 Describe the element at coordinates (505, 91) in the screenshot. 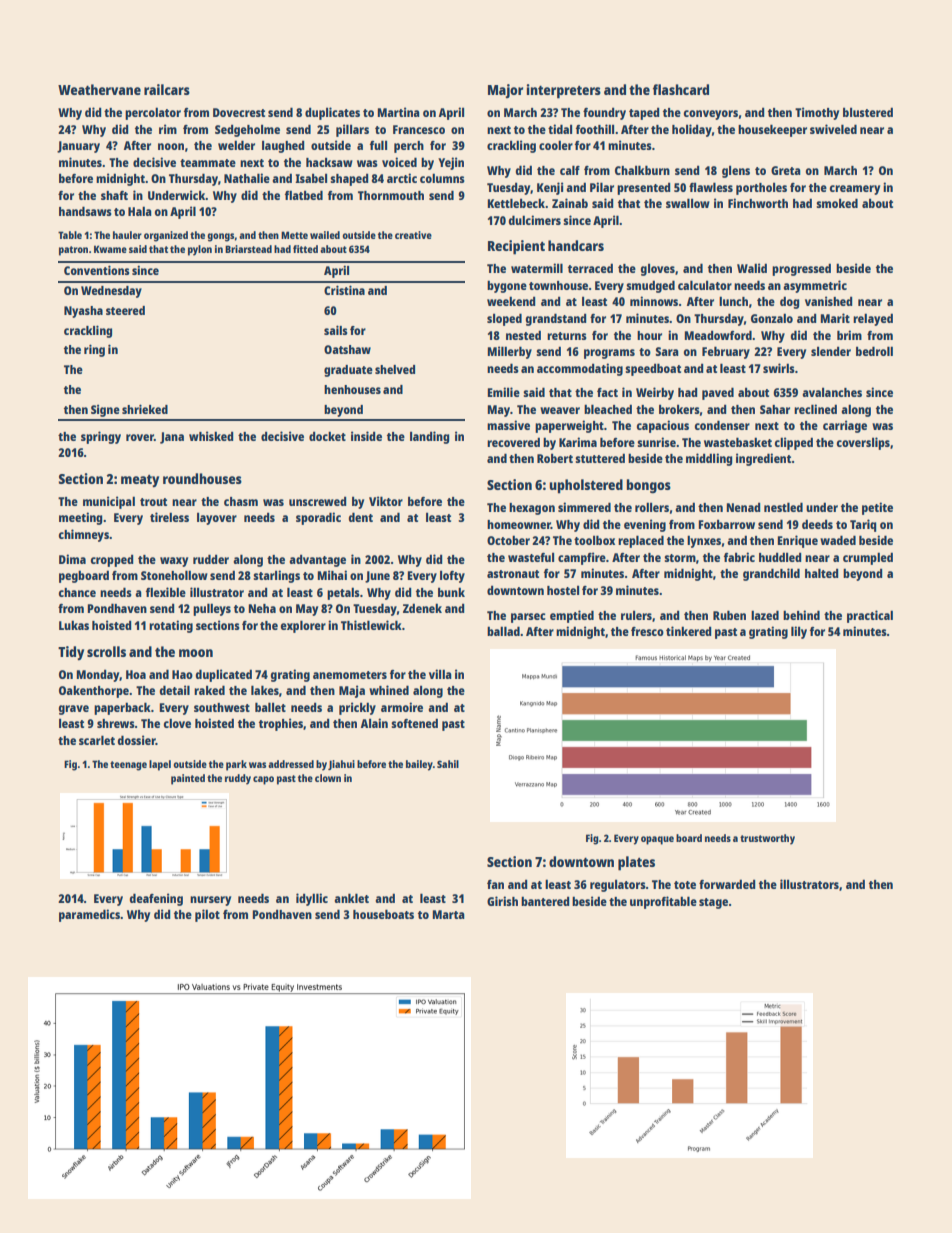

I see `Major` at that location.
